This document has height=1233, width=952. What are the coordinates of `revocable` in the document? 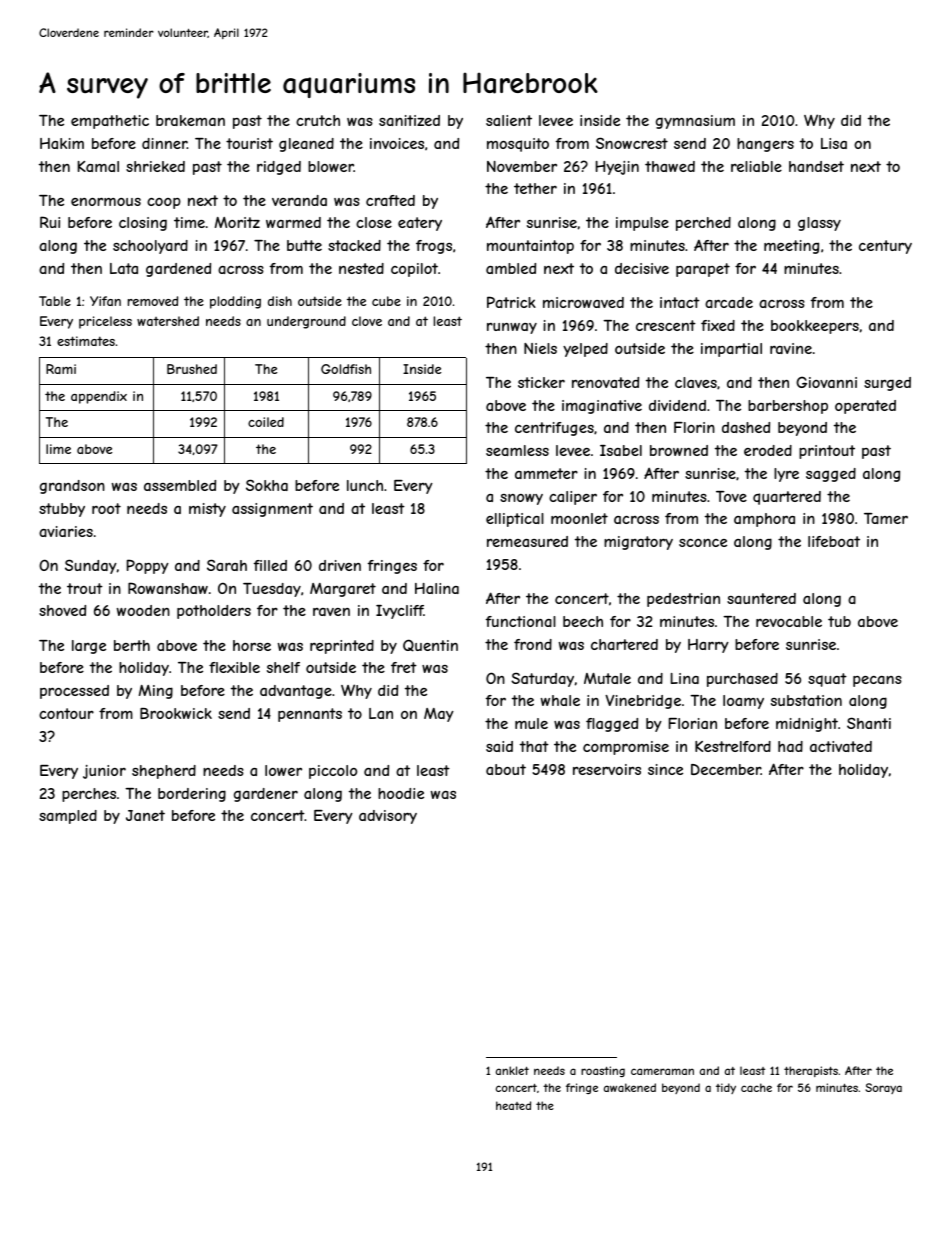 It's located at (789, 621).
